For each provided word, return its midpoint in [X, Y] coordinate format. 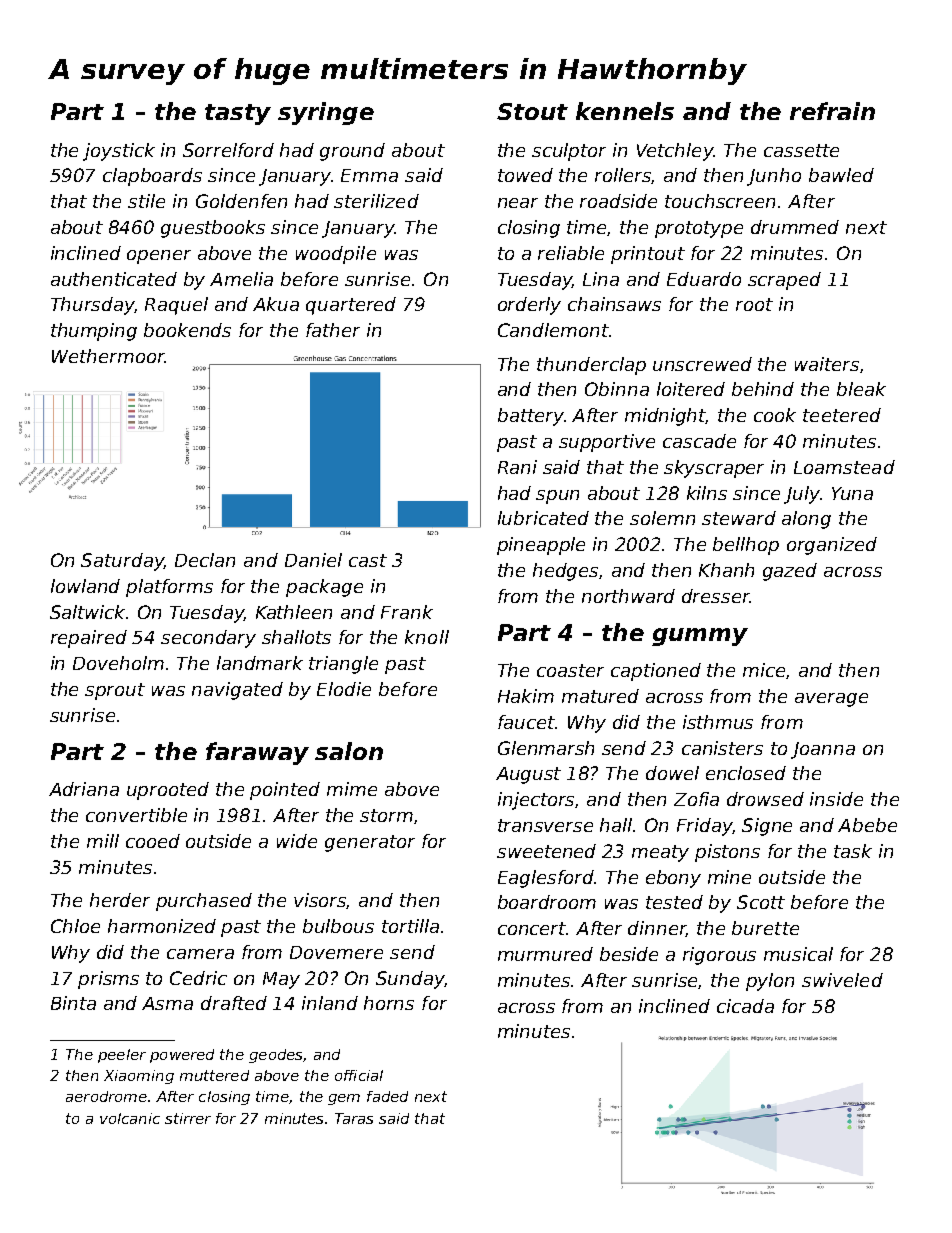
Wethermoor [108, 356]
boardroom [547, 902]
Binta [73, 1003]
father [333, 330]
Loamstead [844, 467]
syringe [326, 113]
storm [386, 815]
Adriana [84, 789]
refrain [832, 111]
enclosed [746, 773]
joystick [119, 152]
